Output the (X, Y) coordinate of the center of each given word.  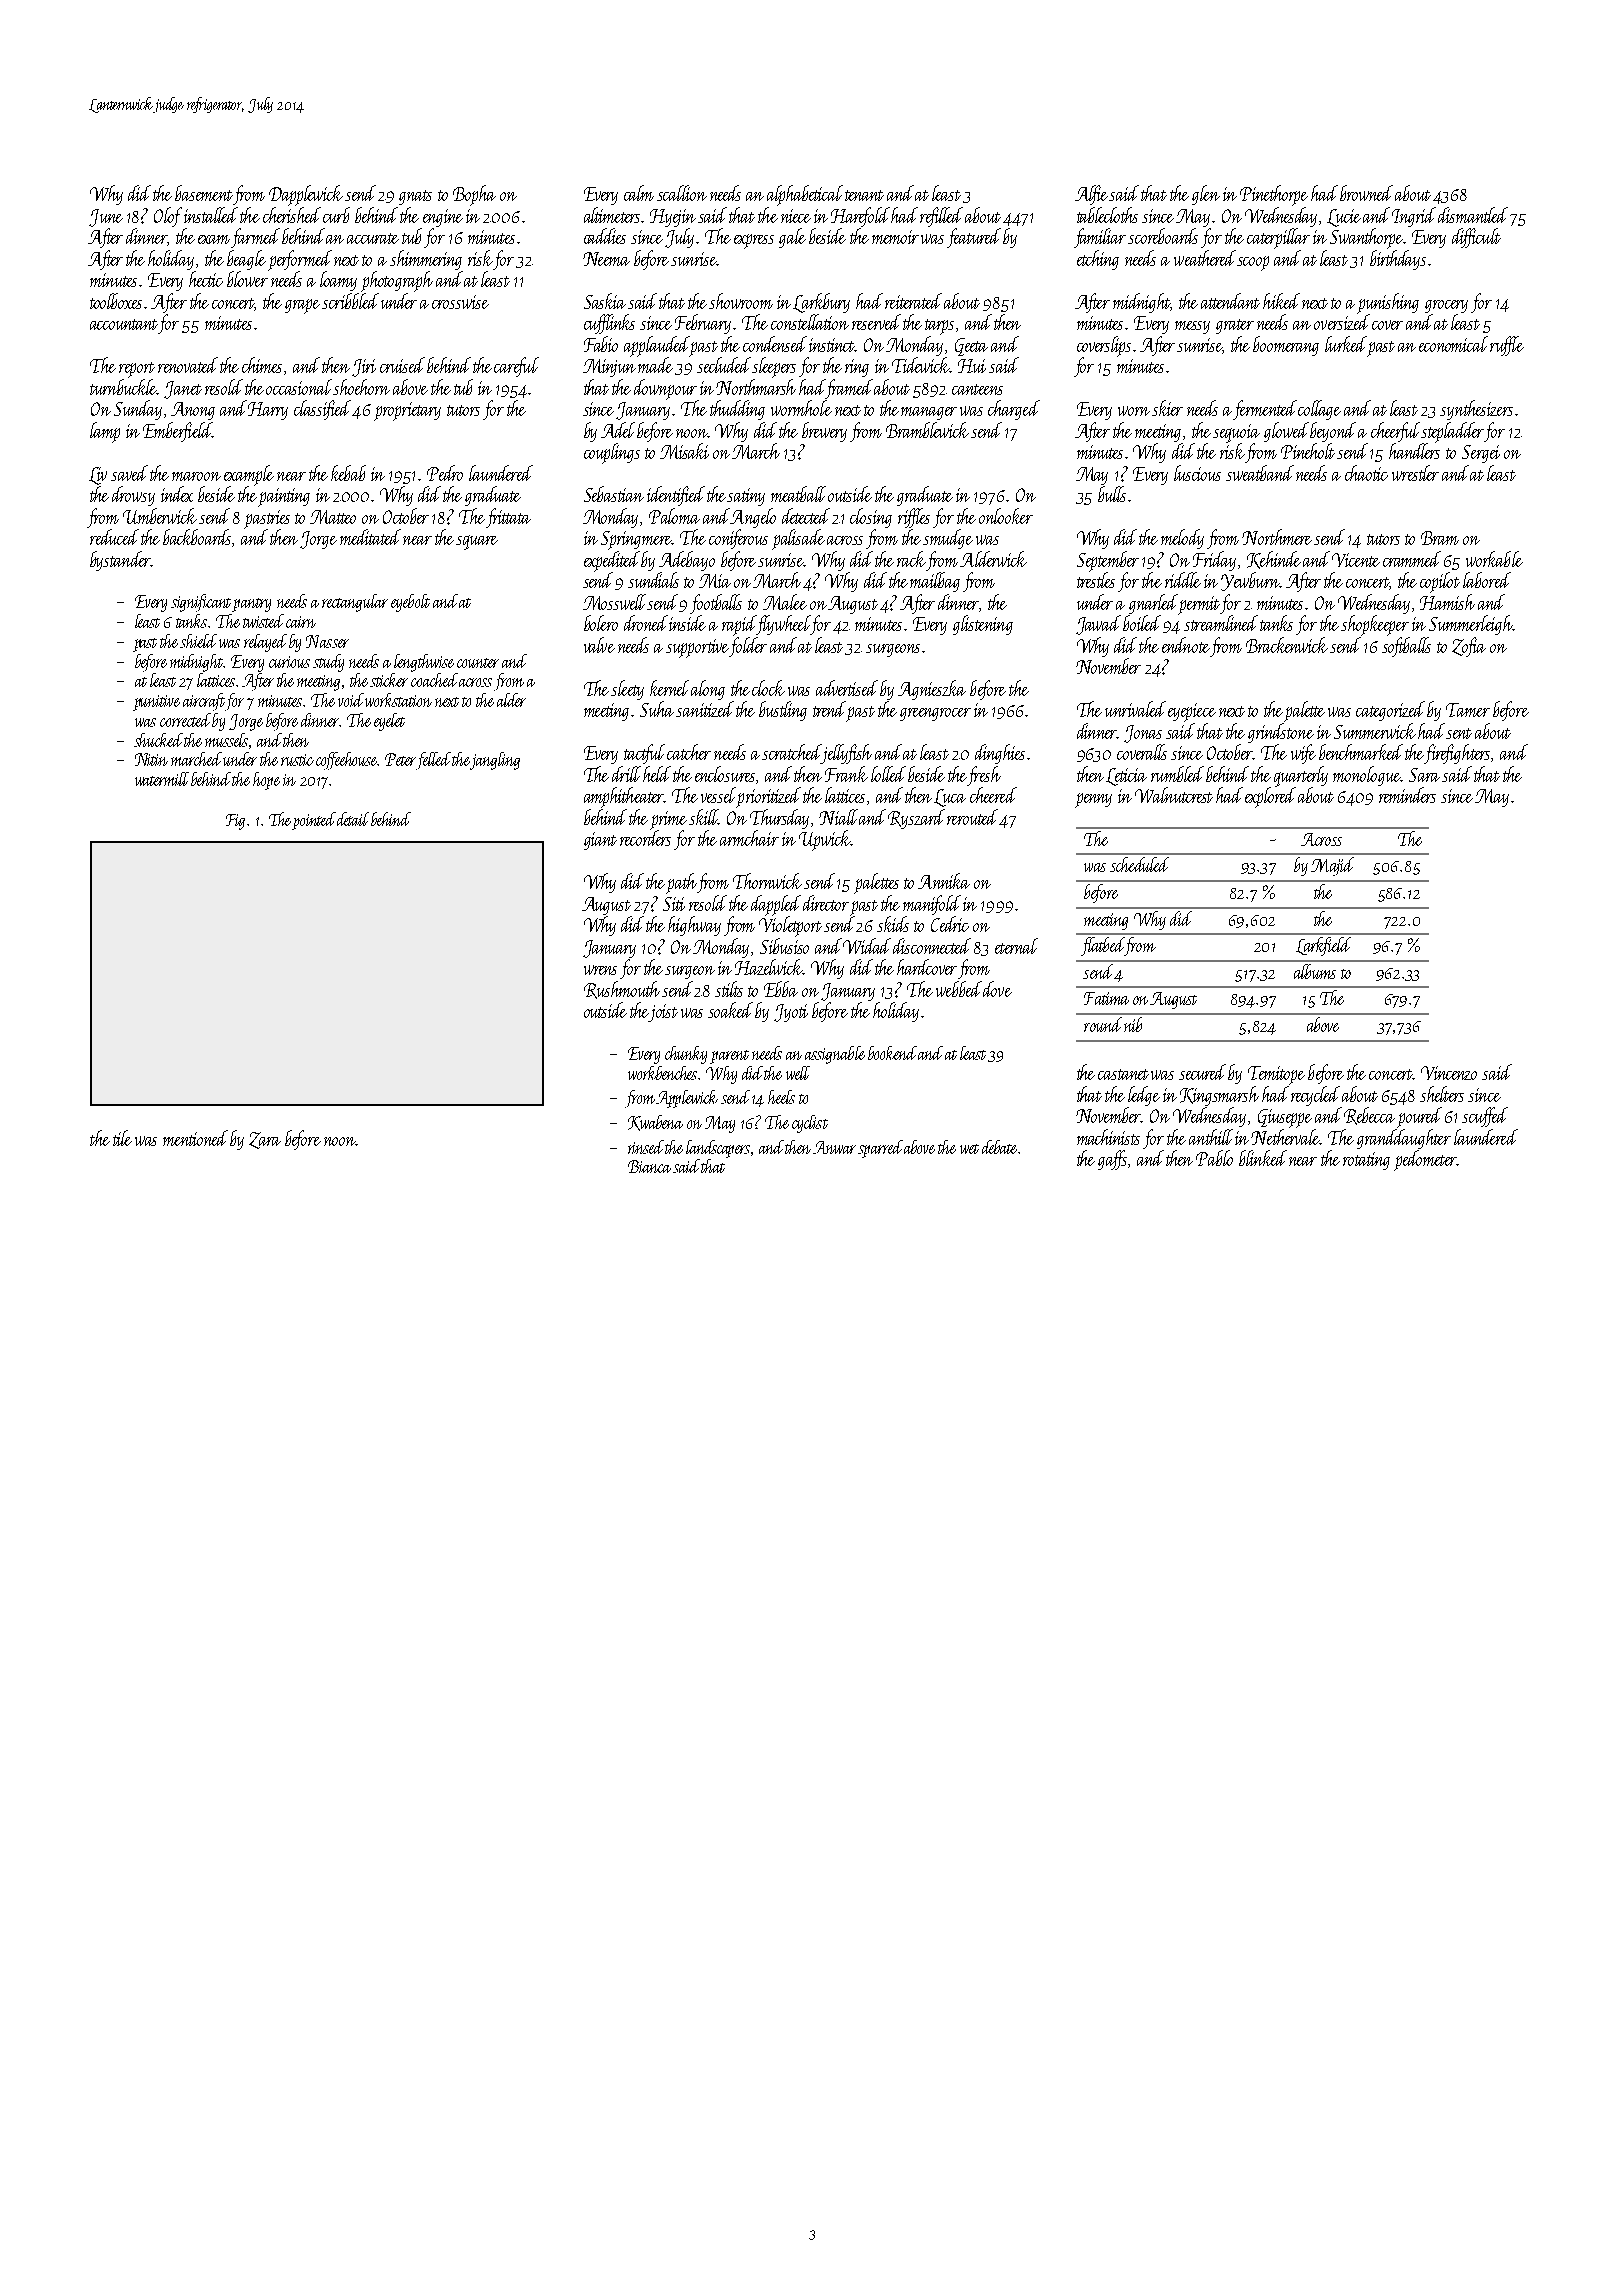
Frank (846, 774)
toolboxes (116, 301)
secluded (724, 365)
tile (122, 1138)
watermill (162, 779)
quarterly (1301, 776)
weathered (1206, 258)
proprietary (407, 411)
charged (1014, 410)
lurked (1346, 344)
